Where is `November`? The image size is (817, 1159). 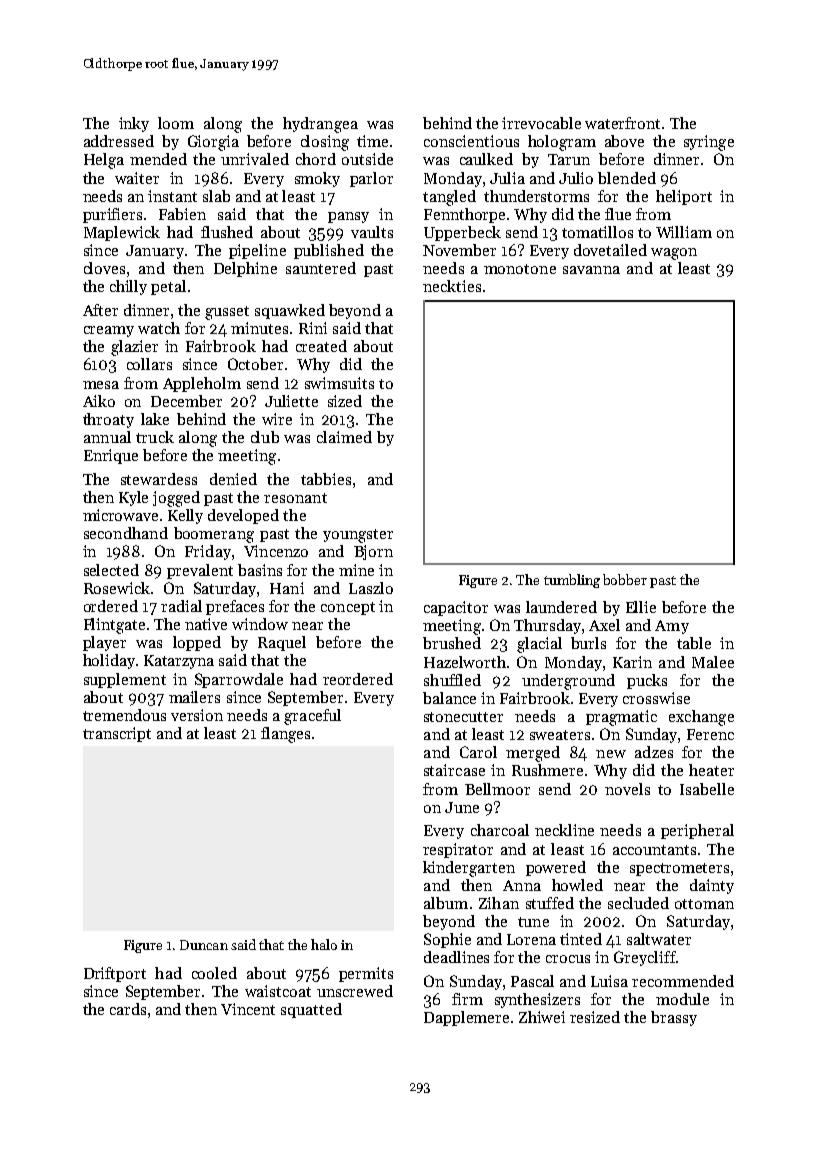
November is located at coordinates (459, 250).
